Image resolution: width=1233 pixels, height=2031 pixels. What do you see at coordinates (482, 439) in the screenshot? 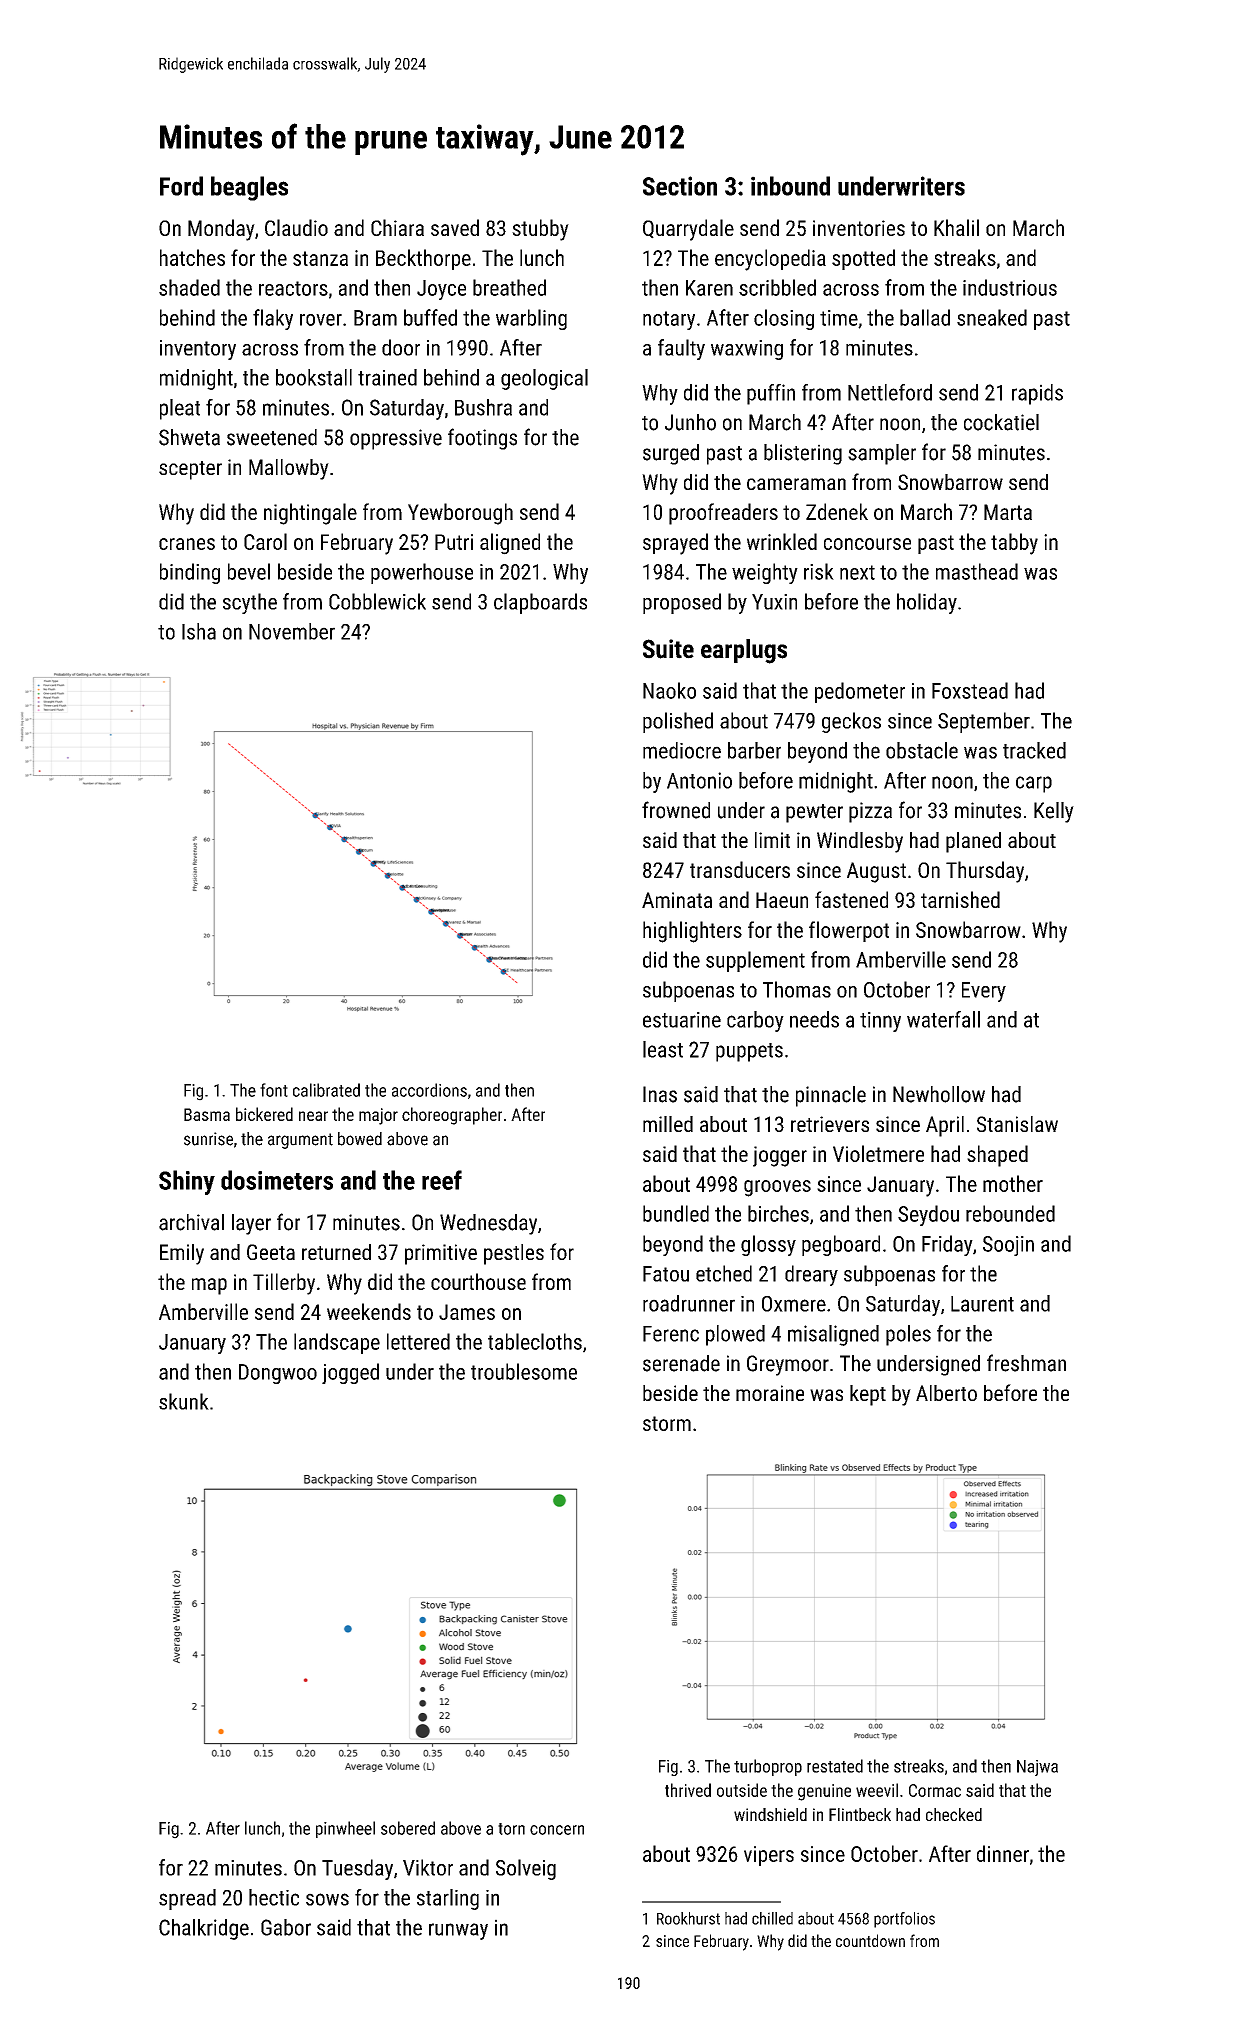
I see `footings` at bounding box center [482, 439].
